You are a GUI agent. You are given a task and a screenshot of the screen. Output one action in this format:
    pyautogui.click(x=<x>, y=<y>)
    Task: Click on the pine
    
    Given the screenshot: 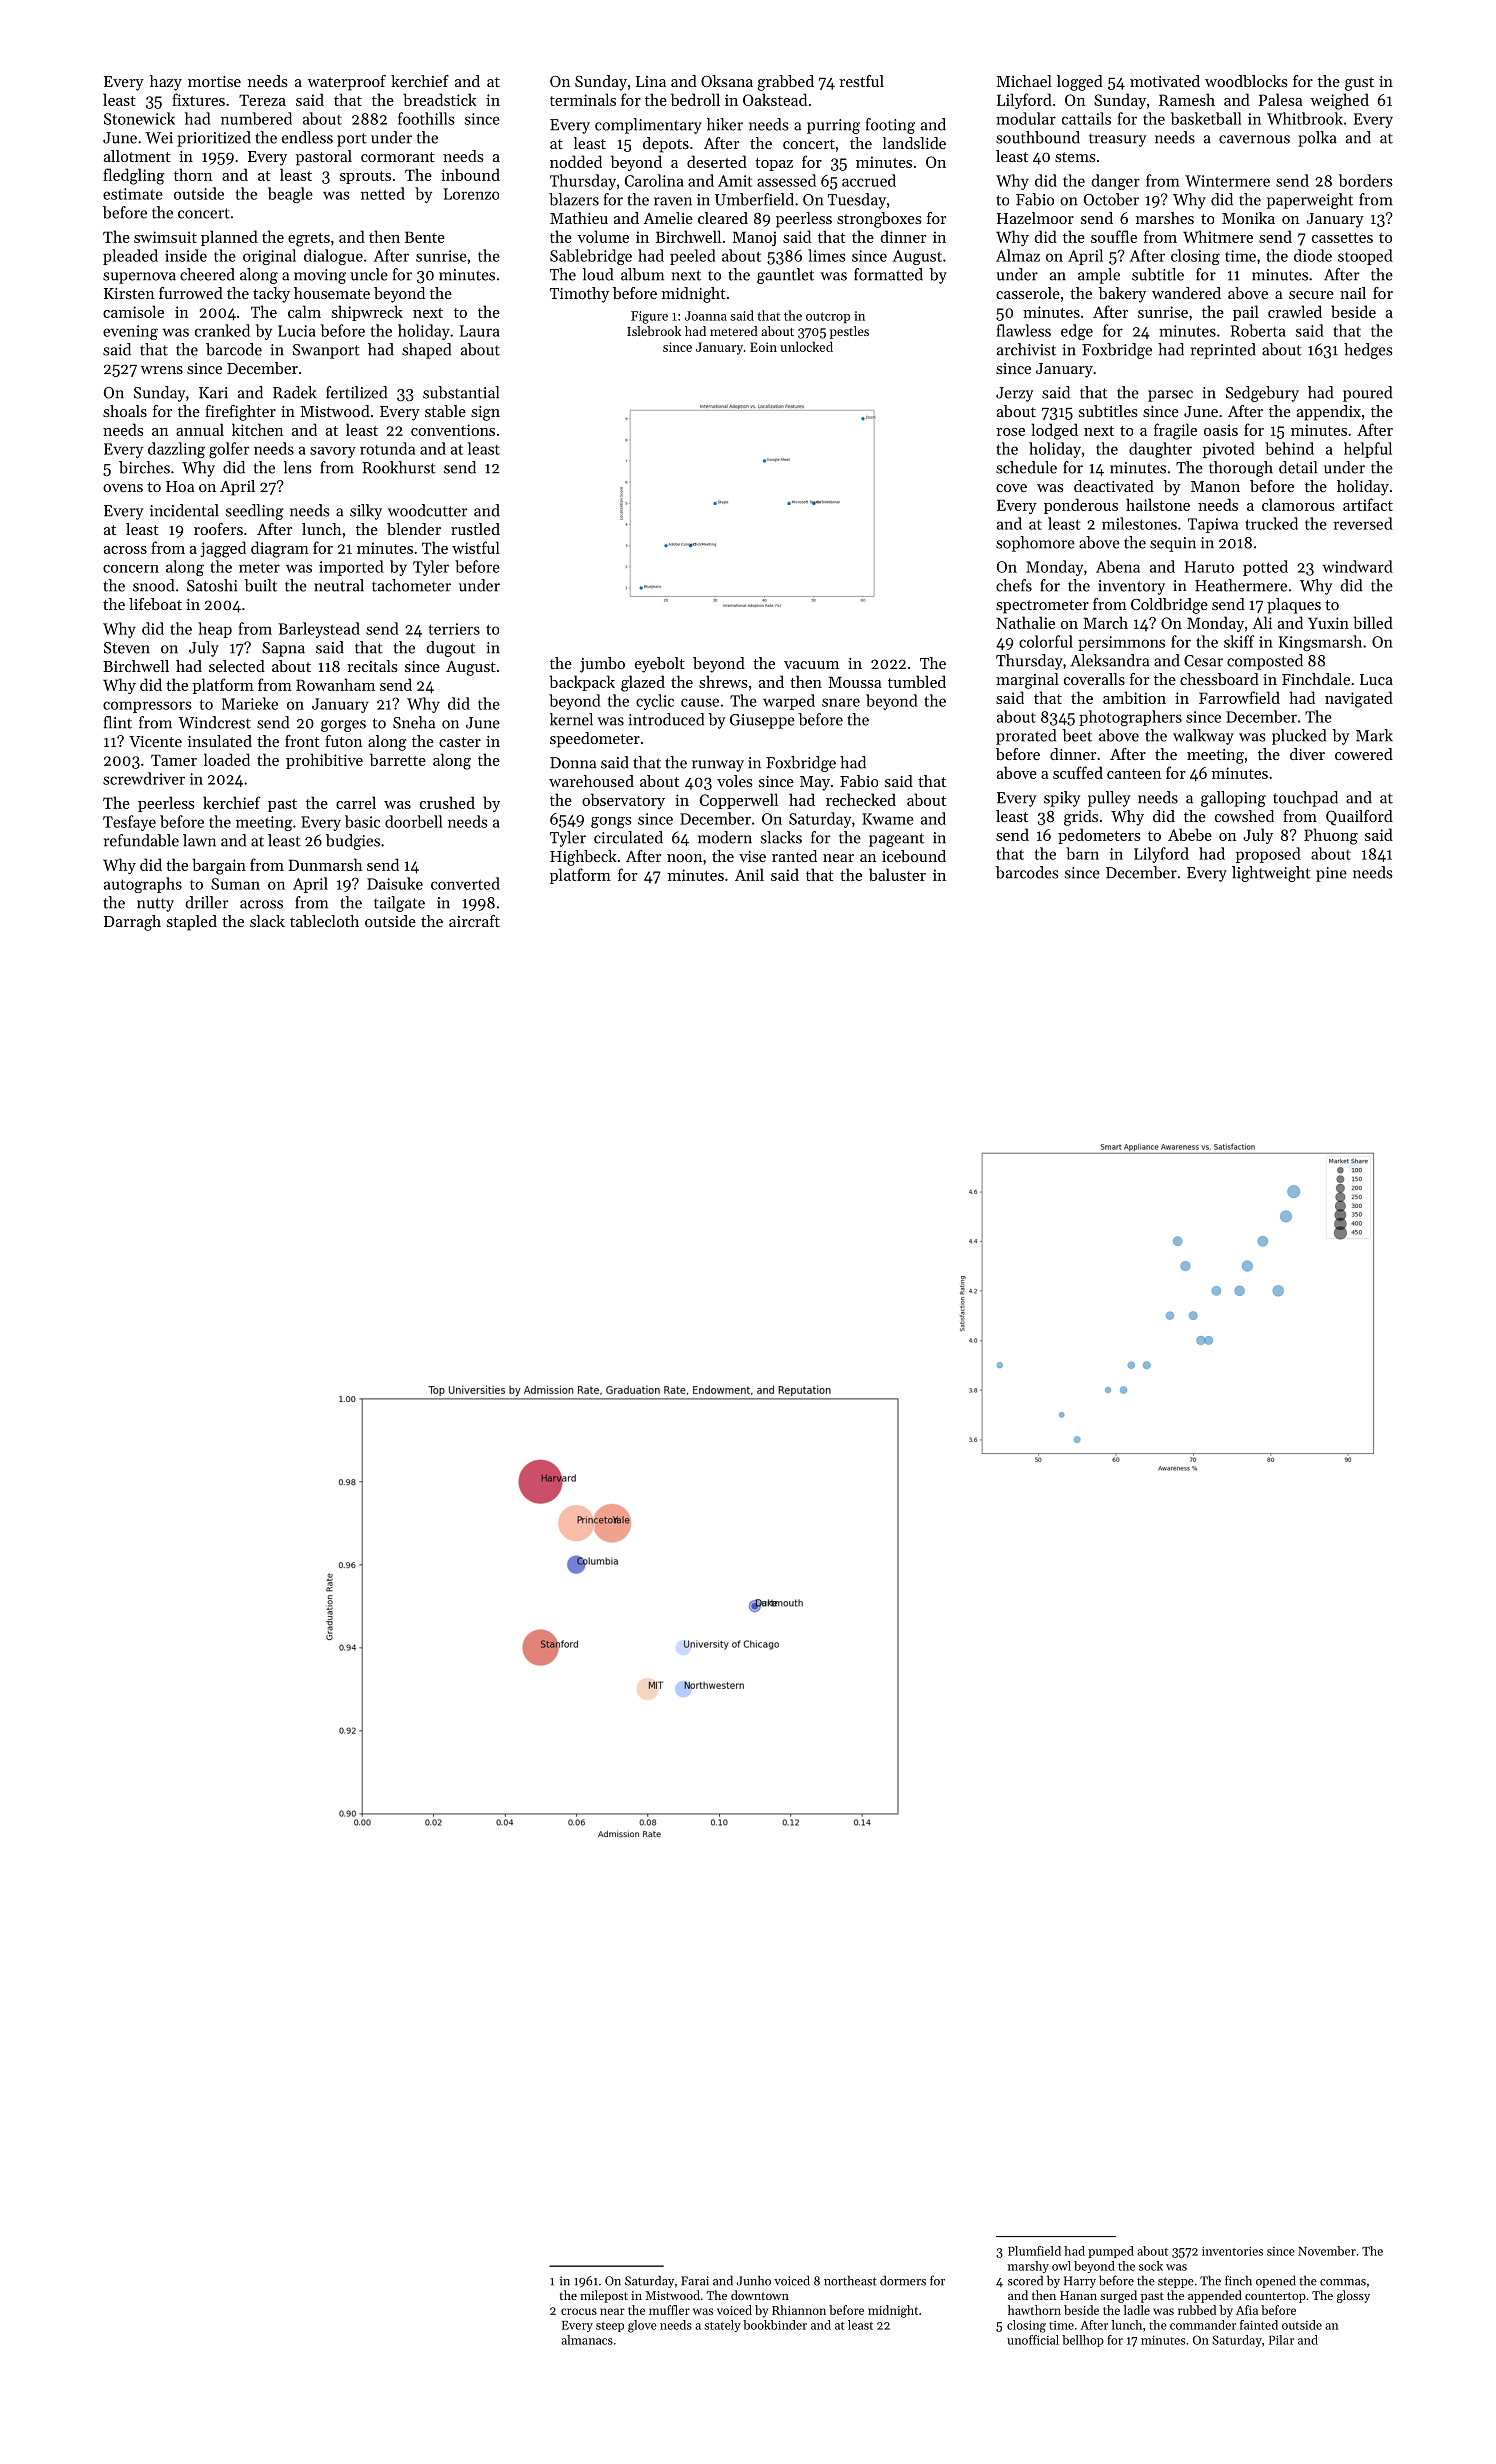 What is the action you would take?
    pyautogui.click(x=1331, y=874)
